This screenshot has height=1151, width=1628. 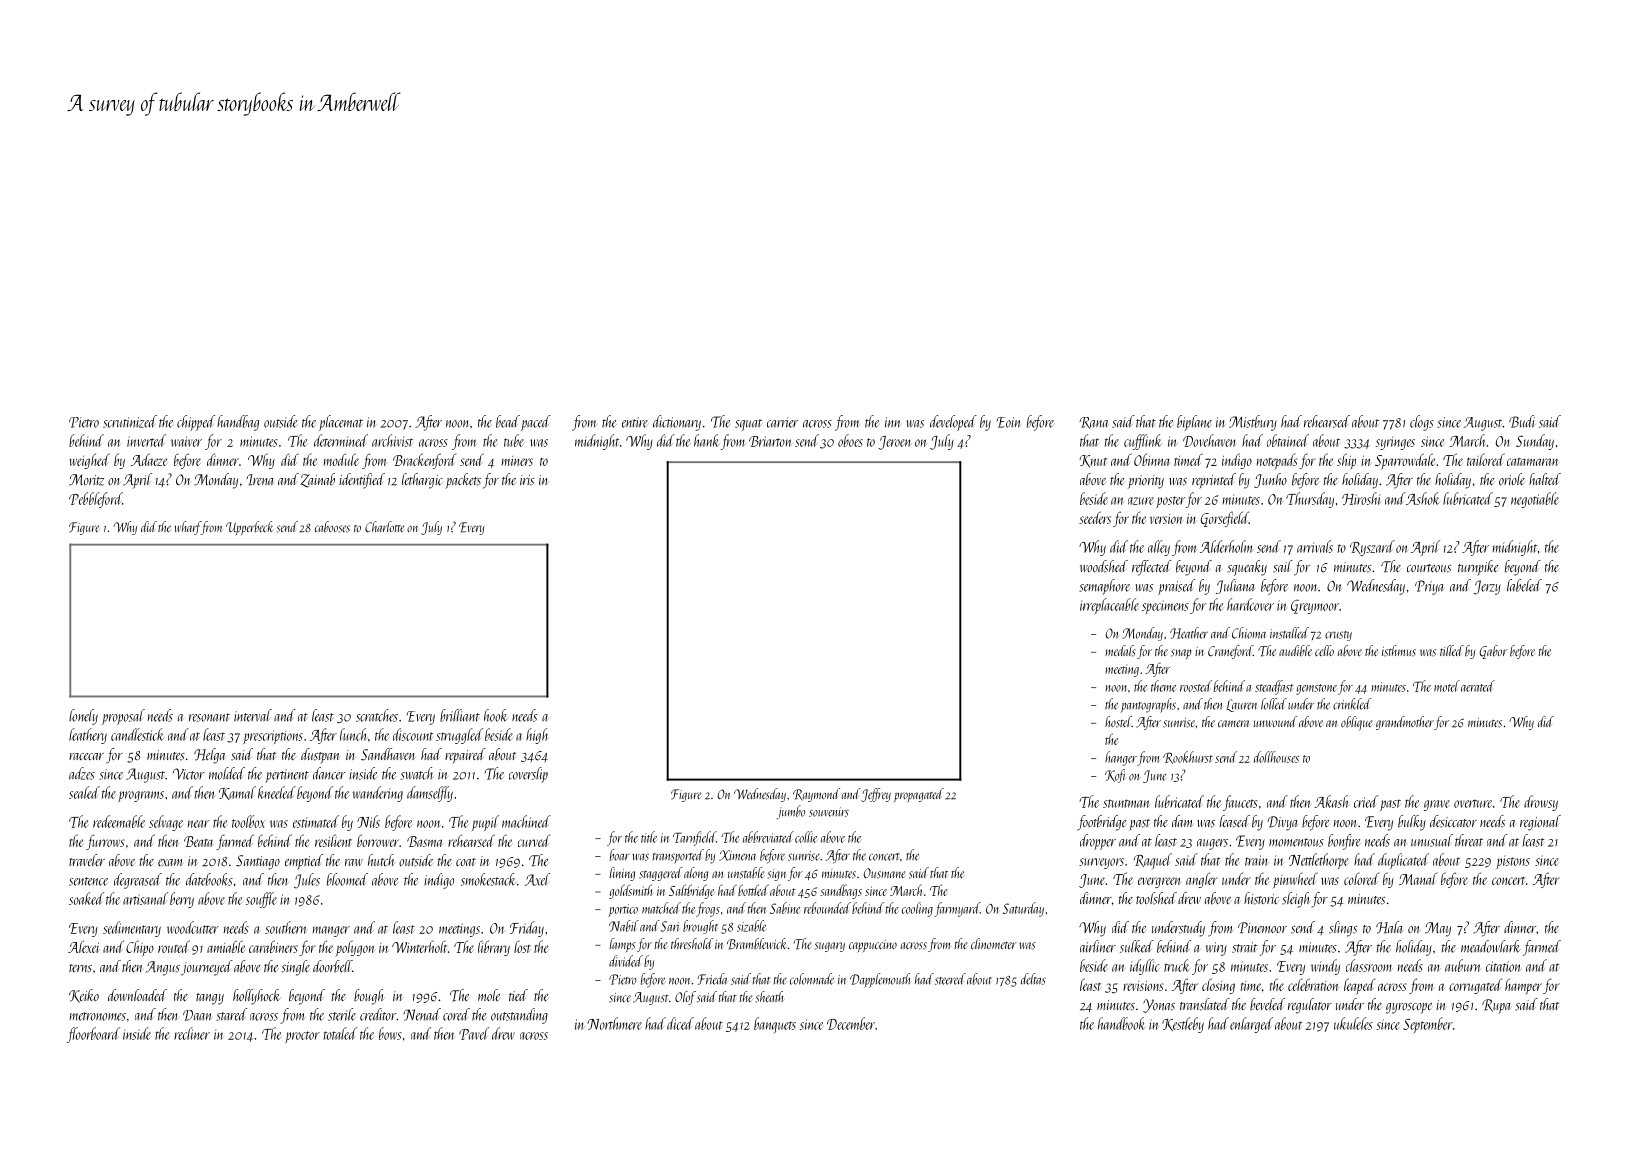 I want to click on clogs, so click(x=1422, y=423).
